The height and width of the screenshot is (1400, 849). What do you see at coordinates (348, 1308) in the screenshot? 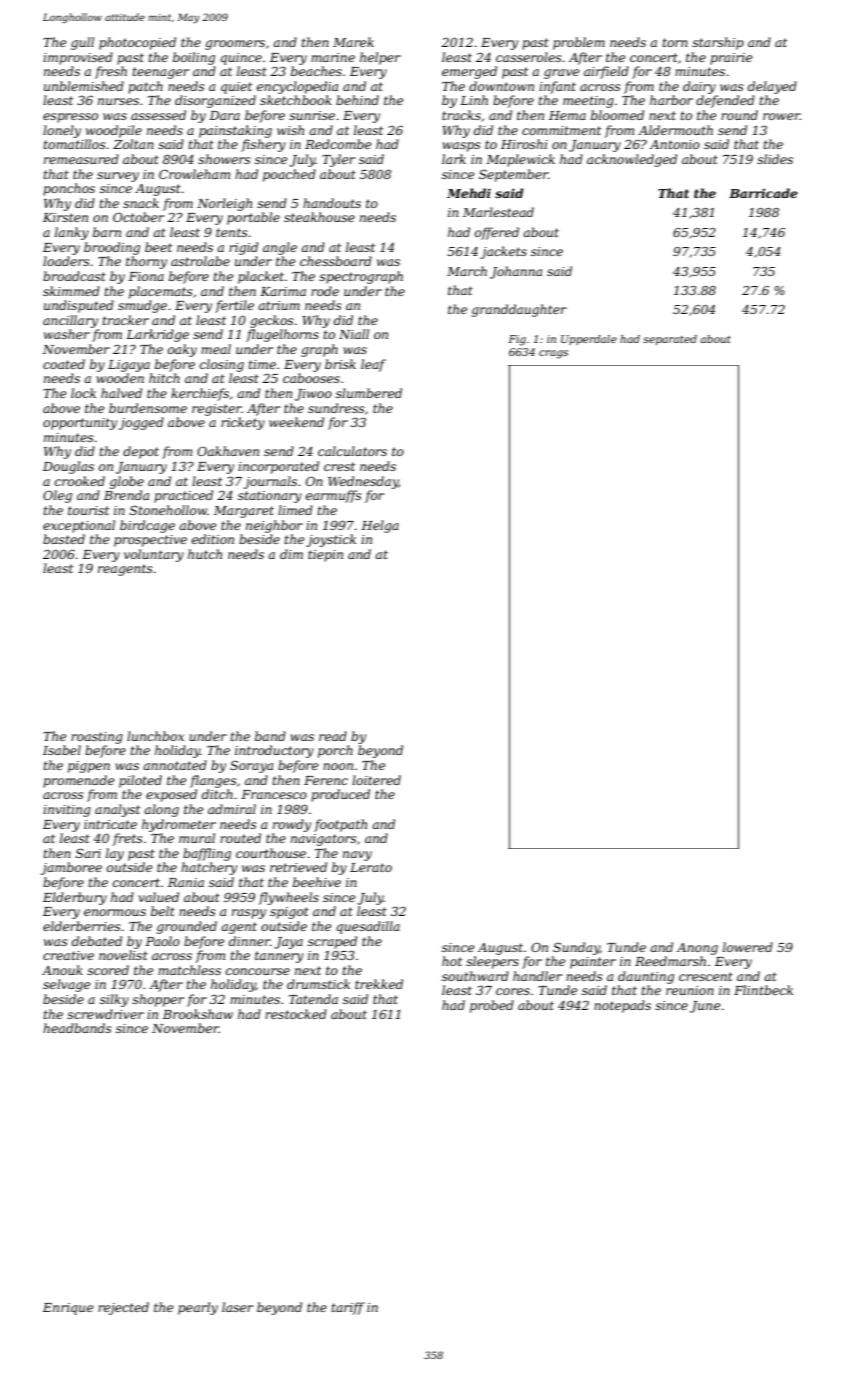
I see `tariff` at bounding box center [348, 1308].
